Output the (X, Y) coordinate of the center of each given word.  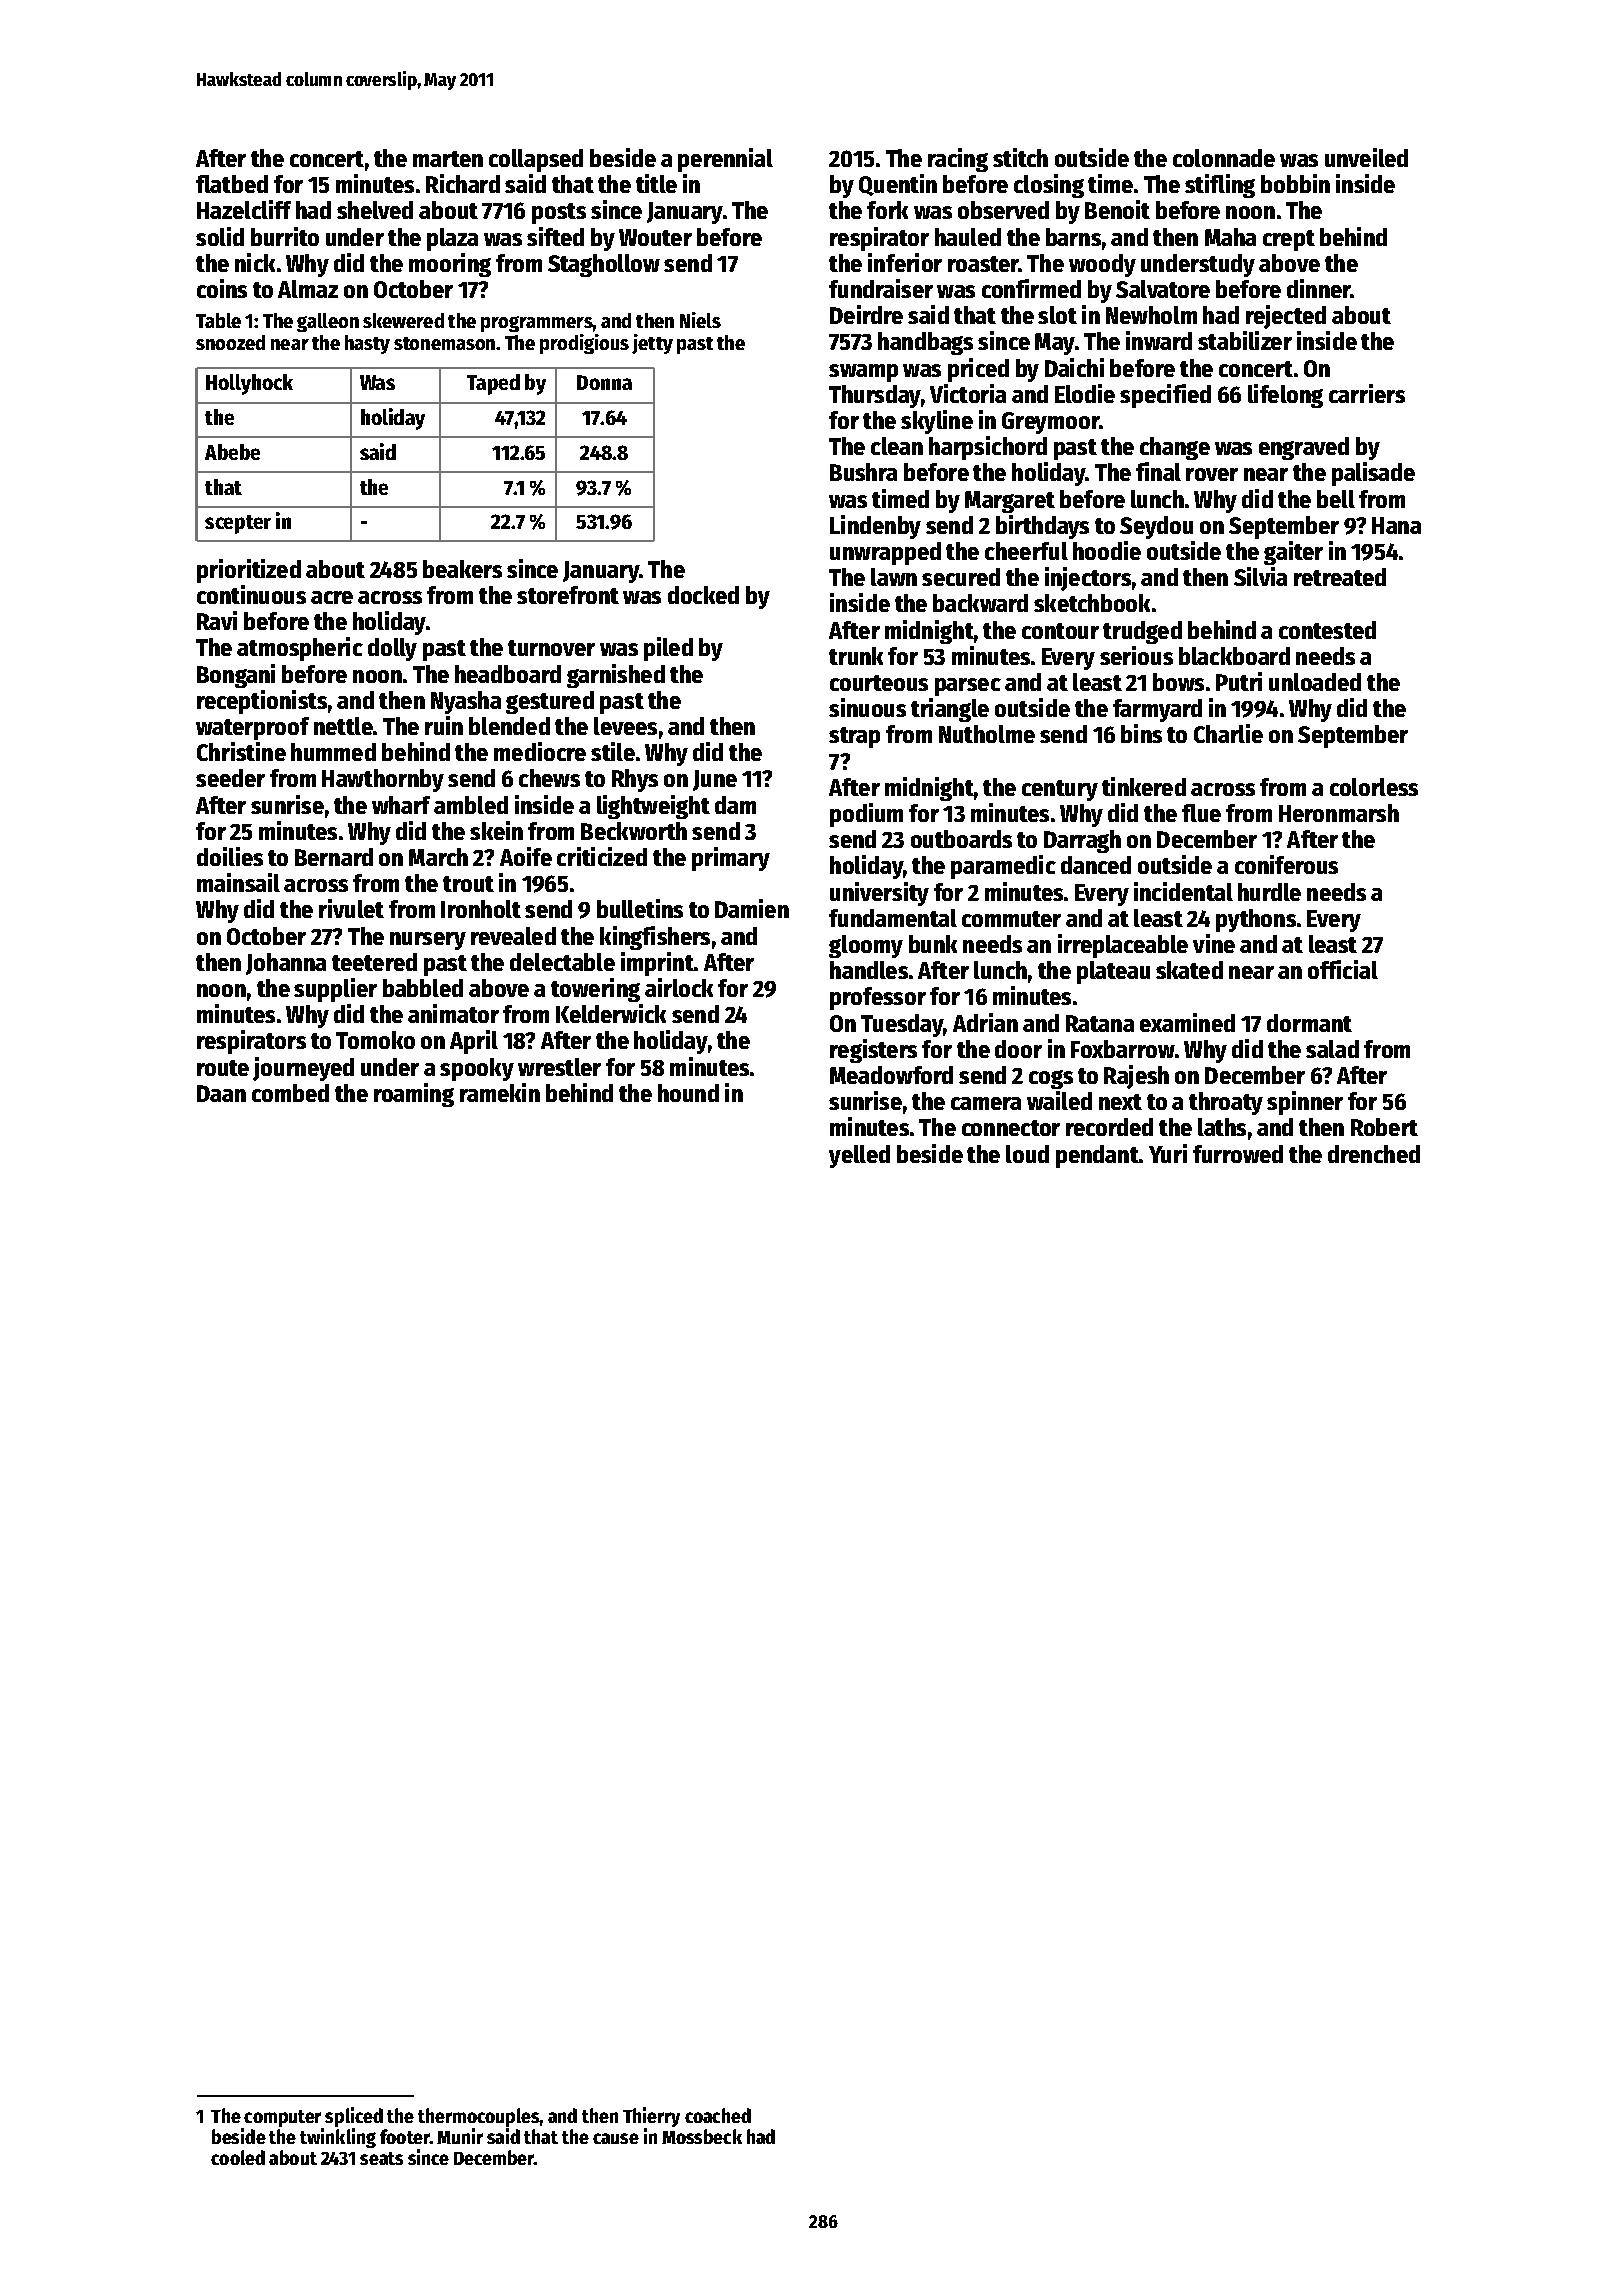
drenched (1374, 1154)
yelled (859, 1156)
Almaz (308, 289)
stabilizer (1245, 340)
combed (290, 1093)
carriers (1367, 393)
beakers (462, 569)
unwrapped (885, 553)
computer (282, 2118)
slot (1057, 315)
